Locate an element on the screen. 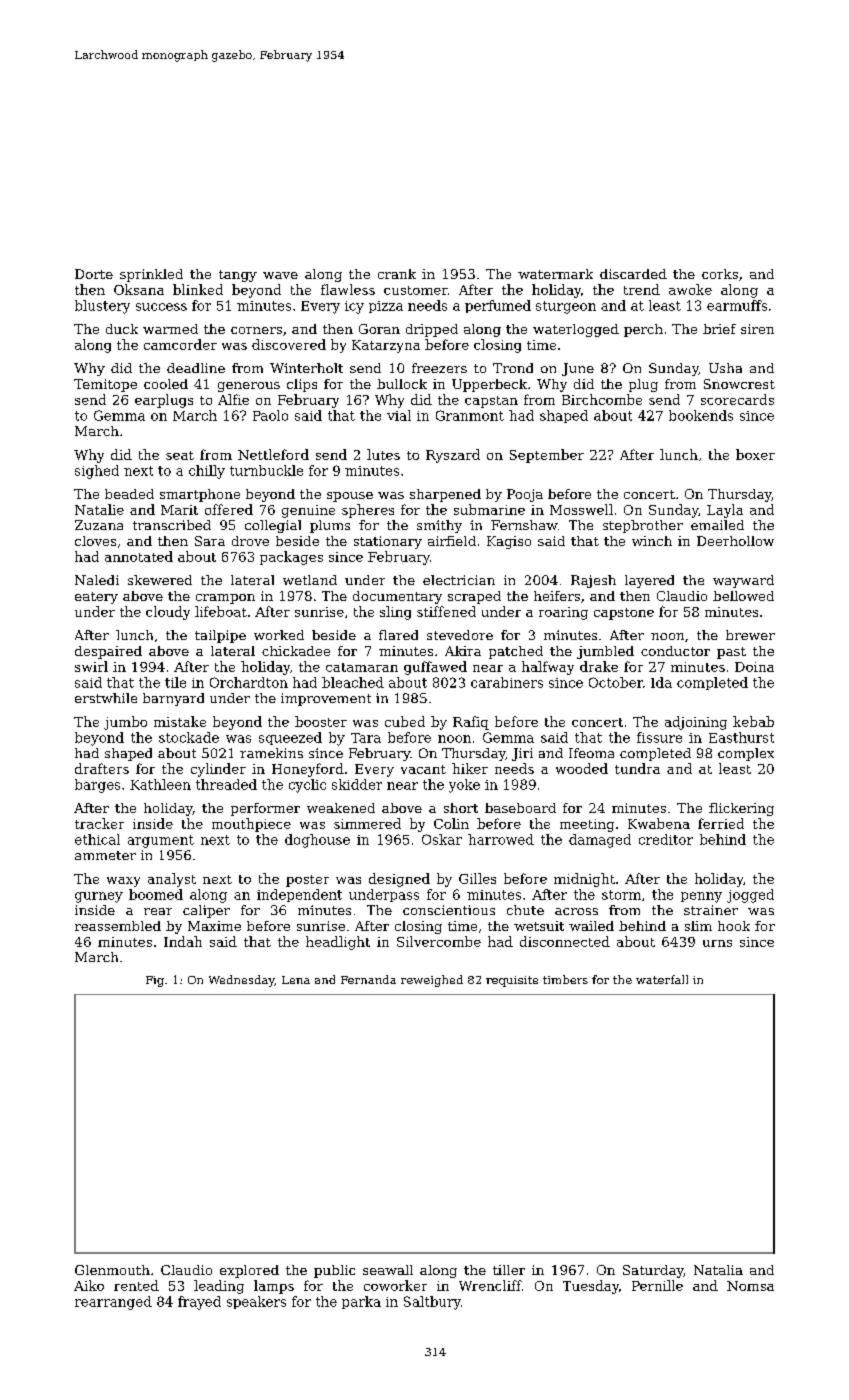 This screenshot has height=1400, width=849. seawall is located at coordinates (388, 1270).
